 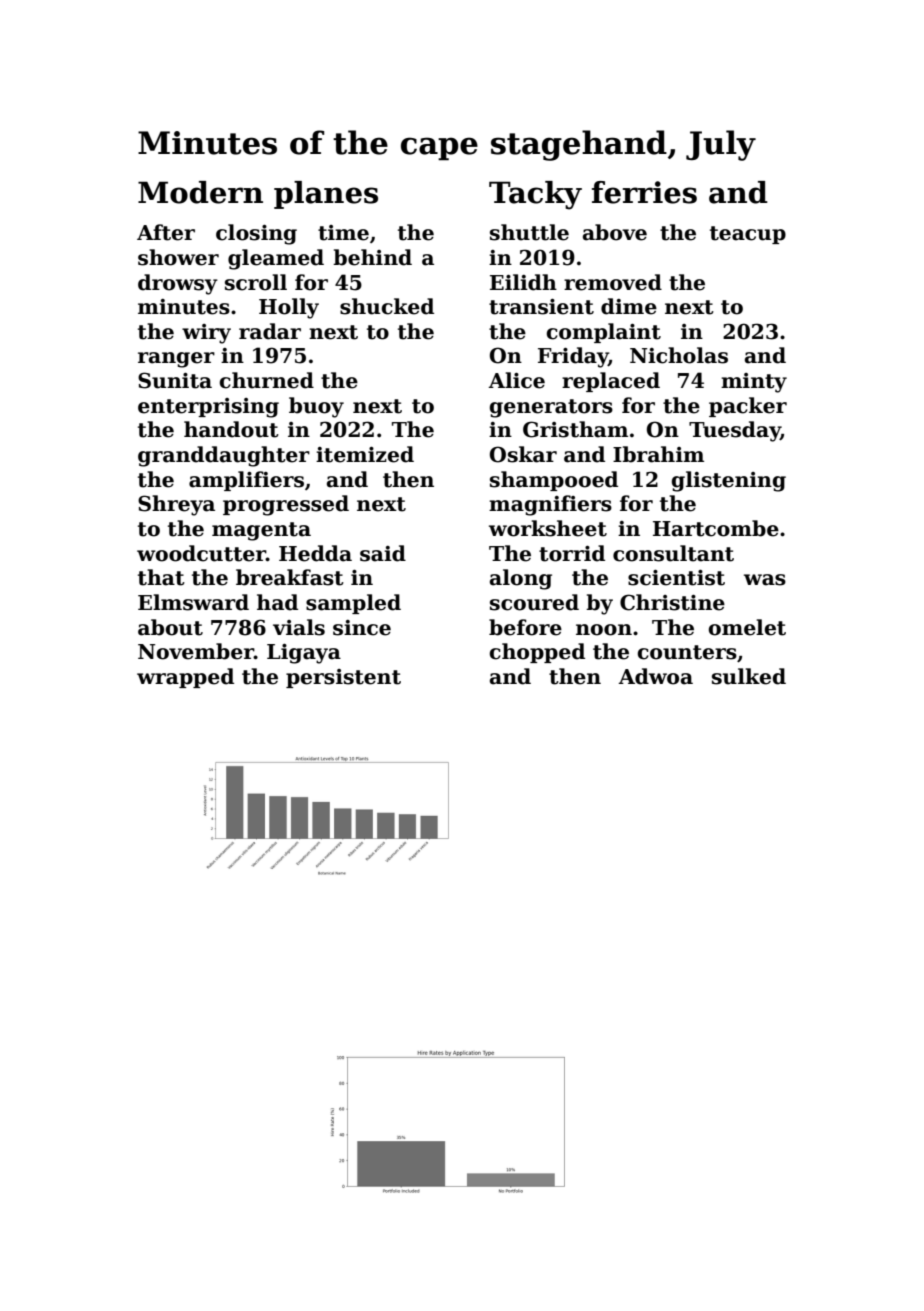 What do you see at coordinates (525, 627) in the image?
I see `before` at bounding box center [525, 627].
